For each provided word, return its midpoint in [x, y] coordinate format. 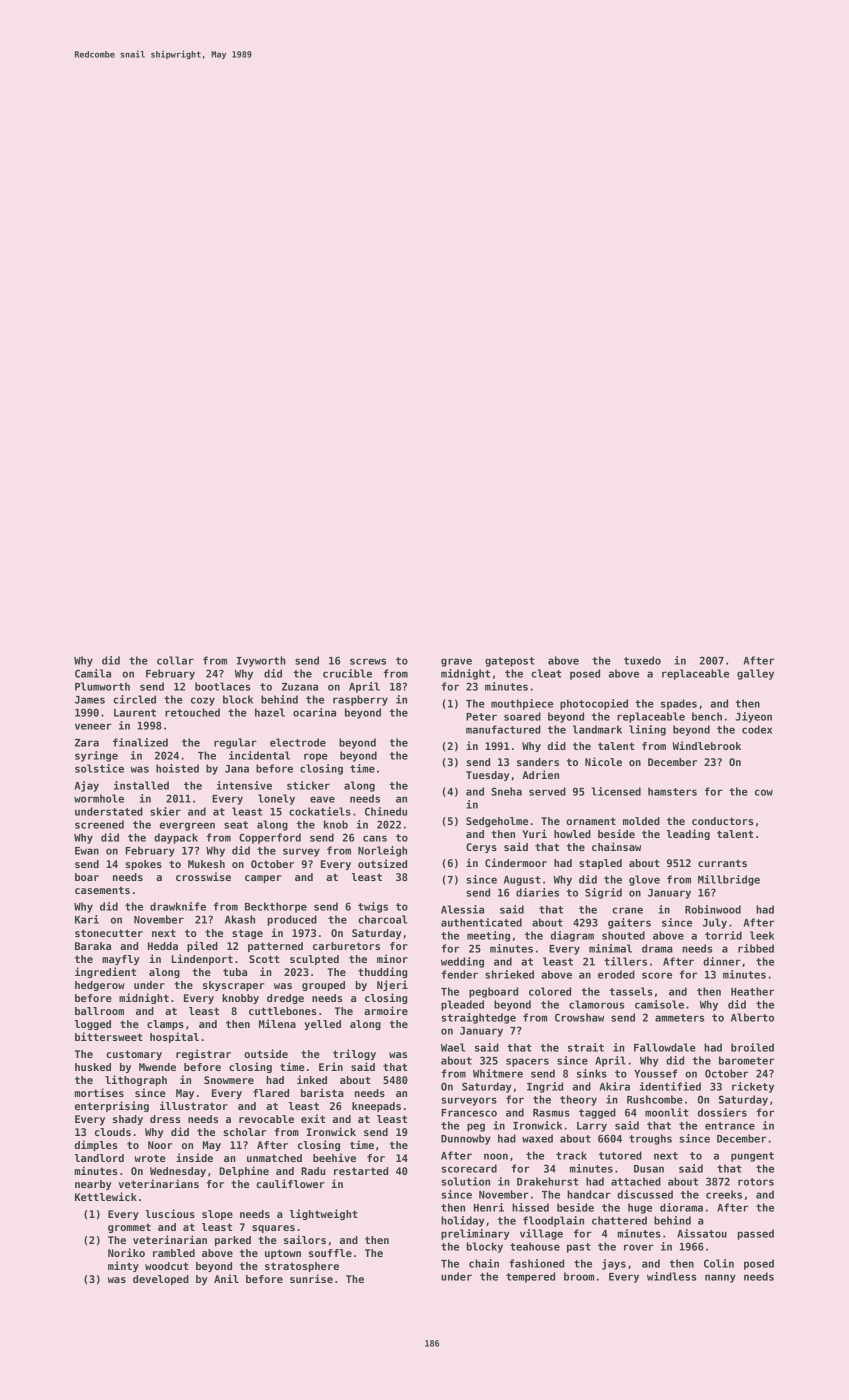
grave [456, 662]
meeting [488, 936]
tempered [530, 1277]
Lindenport [202, 959]
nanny [720, 1278]
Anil [226, 1278]
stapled [600, 864]
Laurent [135, 713]
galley [755, 674]
